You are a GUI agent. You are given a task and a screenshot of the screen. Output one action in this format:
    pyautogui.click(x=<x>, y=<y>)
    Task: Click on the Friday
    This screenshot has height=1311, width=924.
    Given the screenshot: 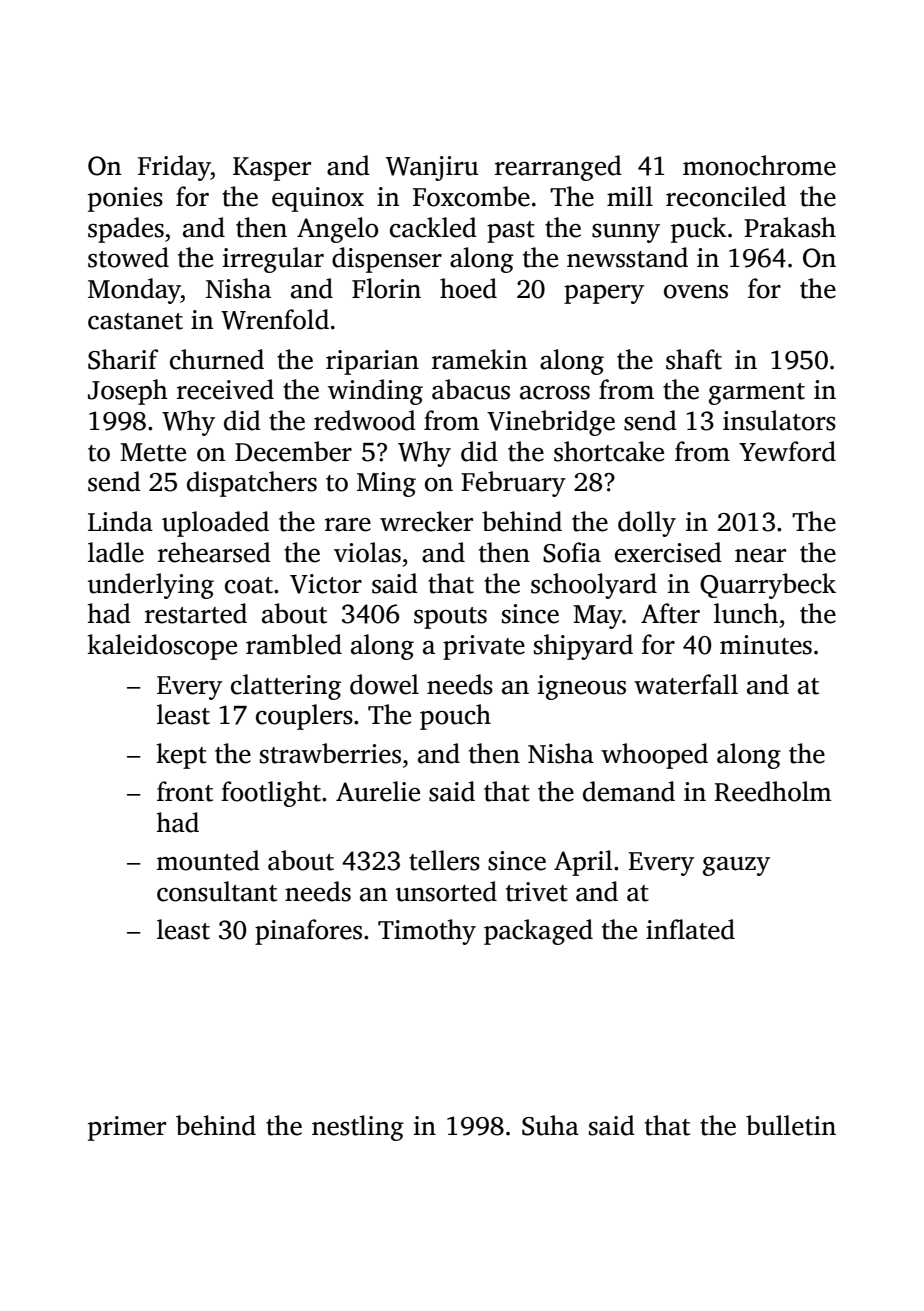 What is the action you would take?
    pyautogui.click(x=174, y=168)
